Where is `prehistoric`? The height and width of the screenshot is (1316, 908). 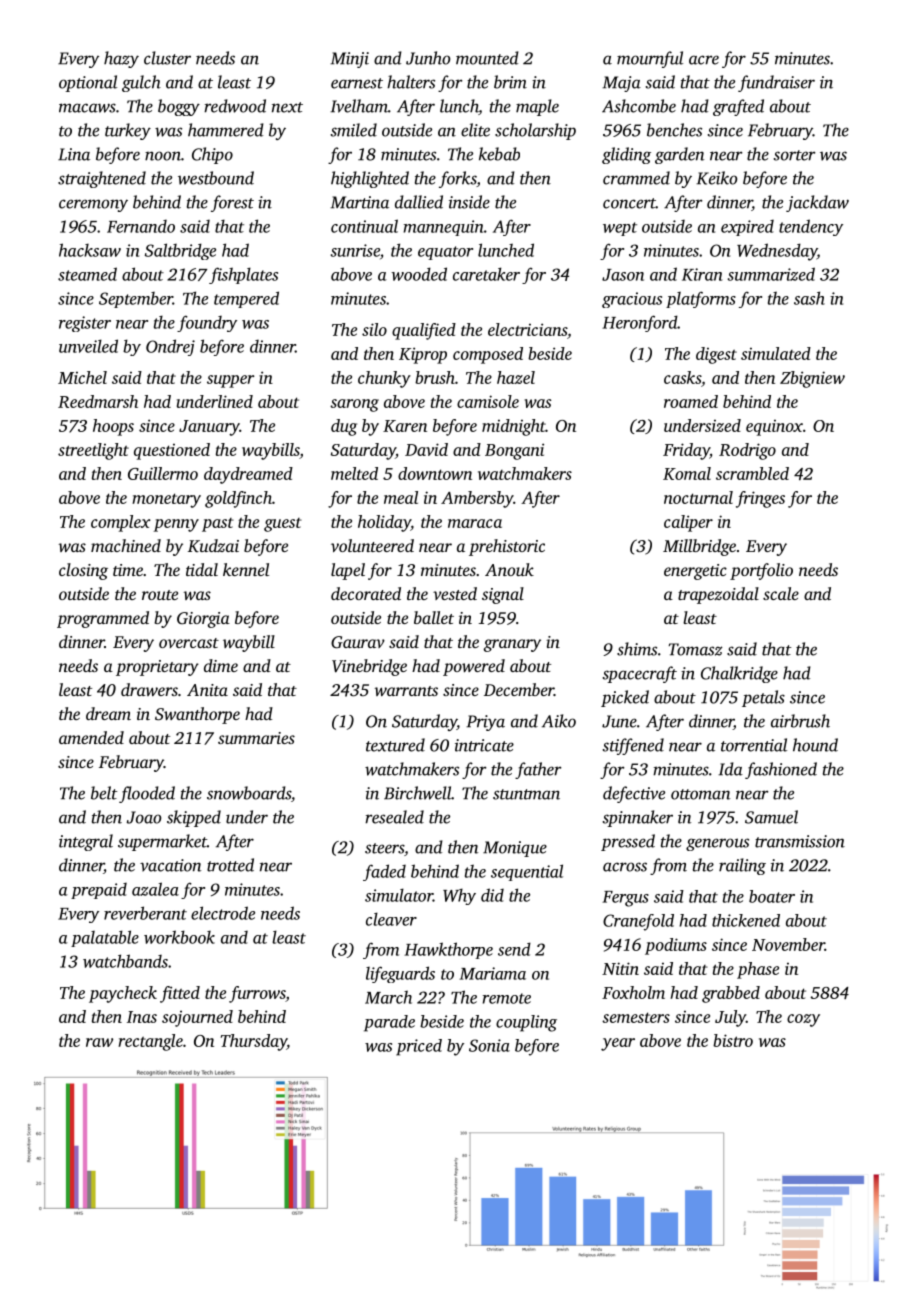
prehistoric is located at coordinates (507, 547).
